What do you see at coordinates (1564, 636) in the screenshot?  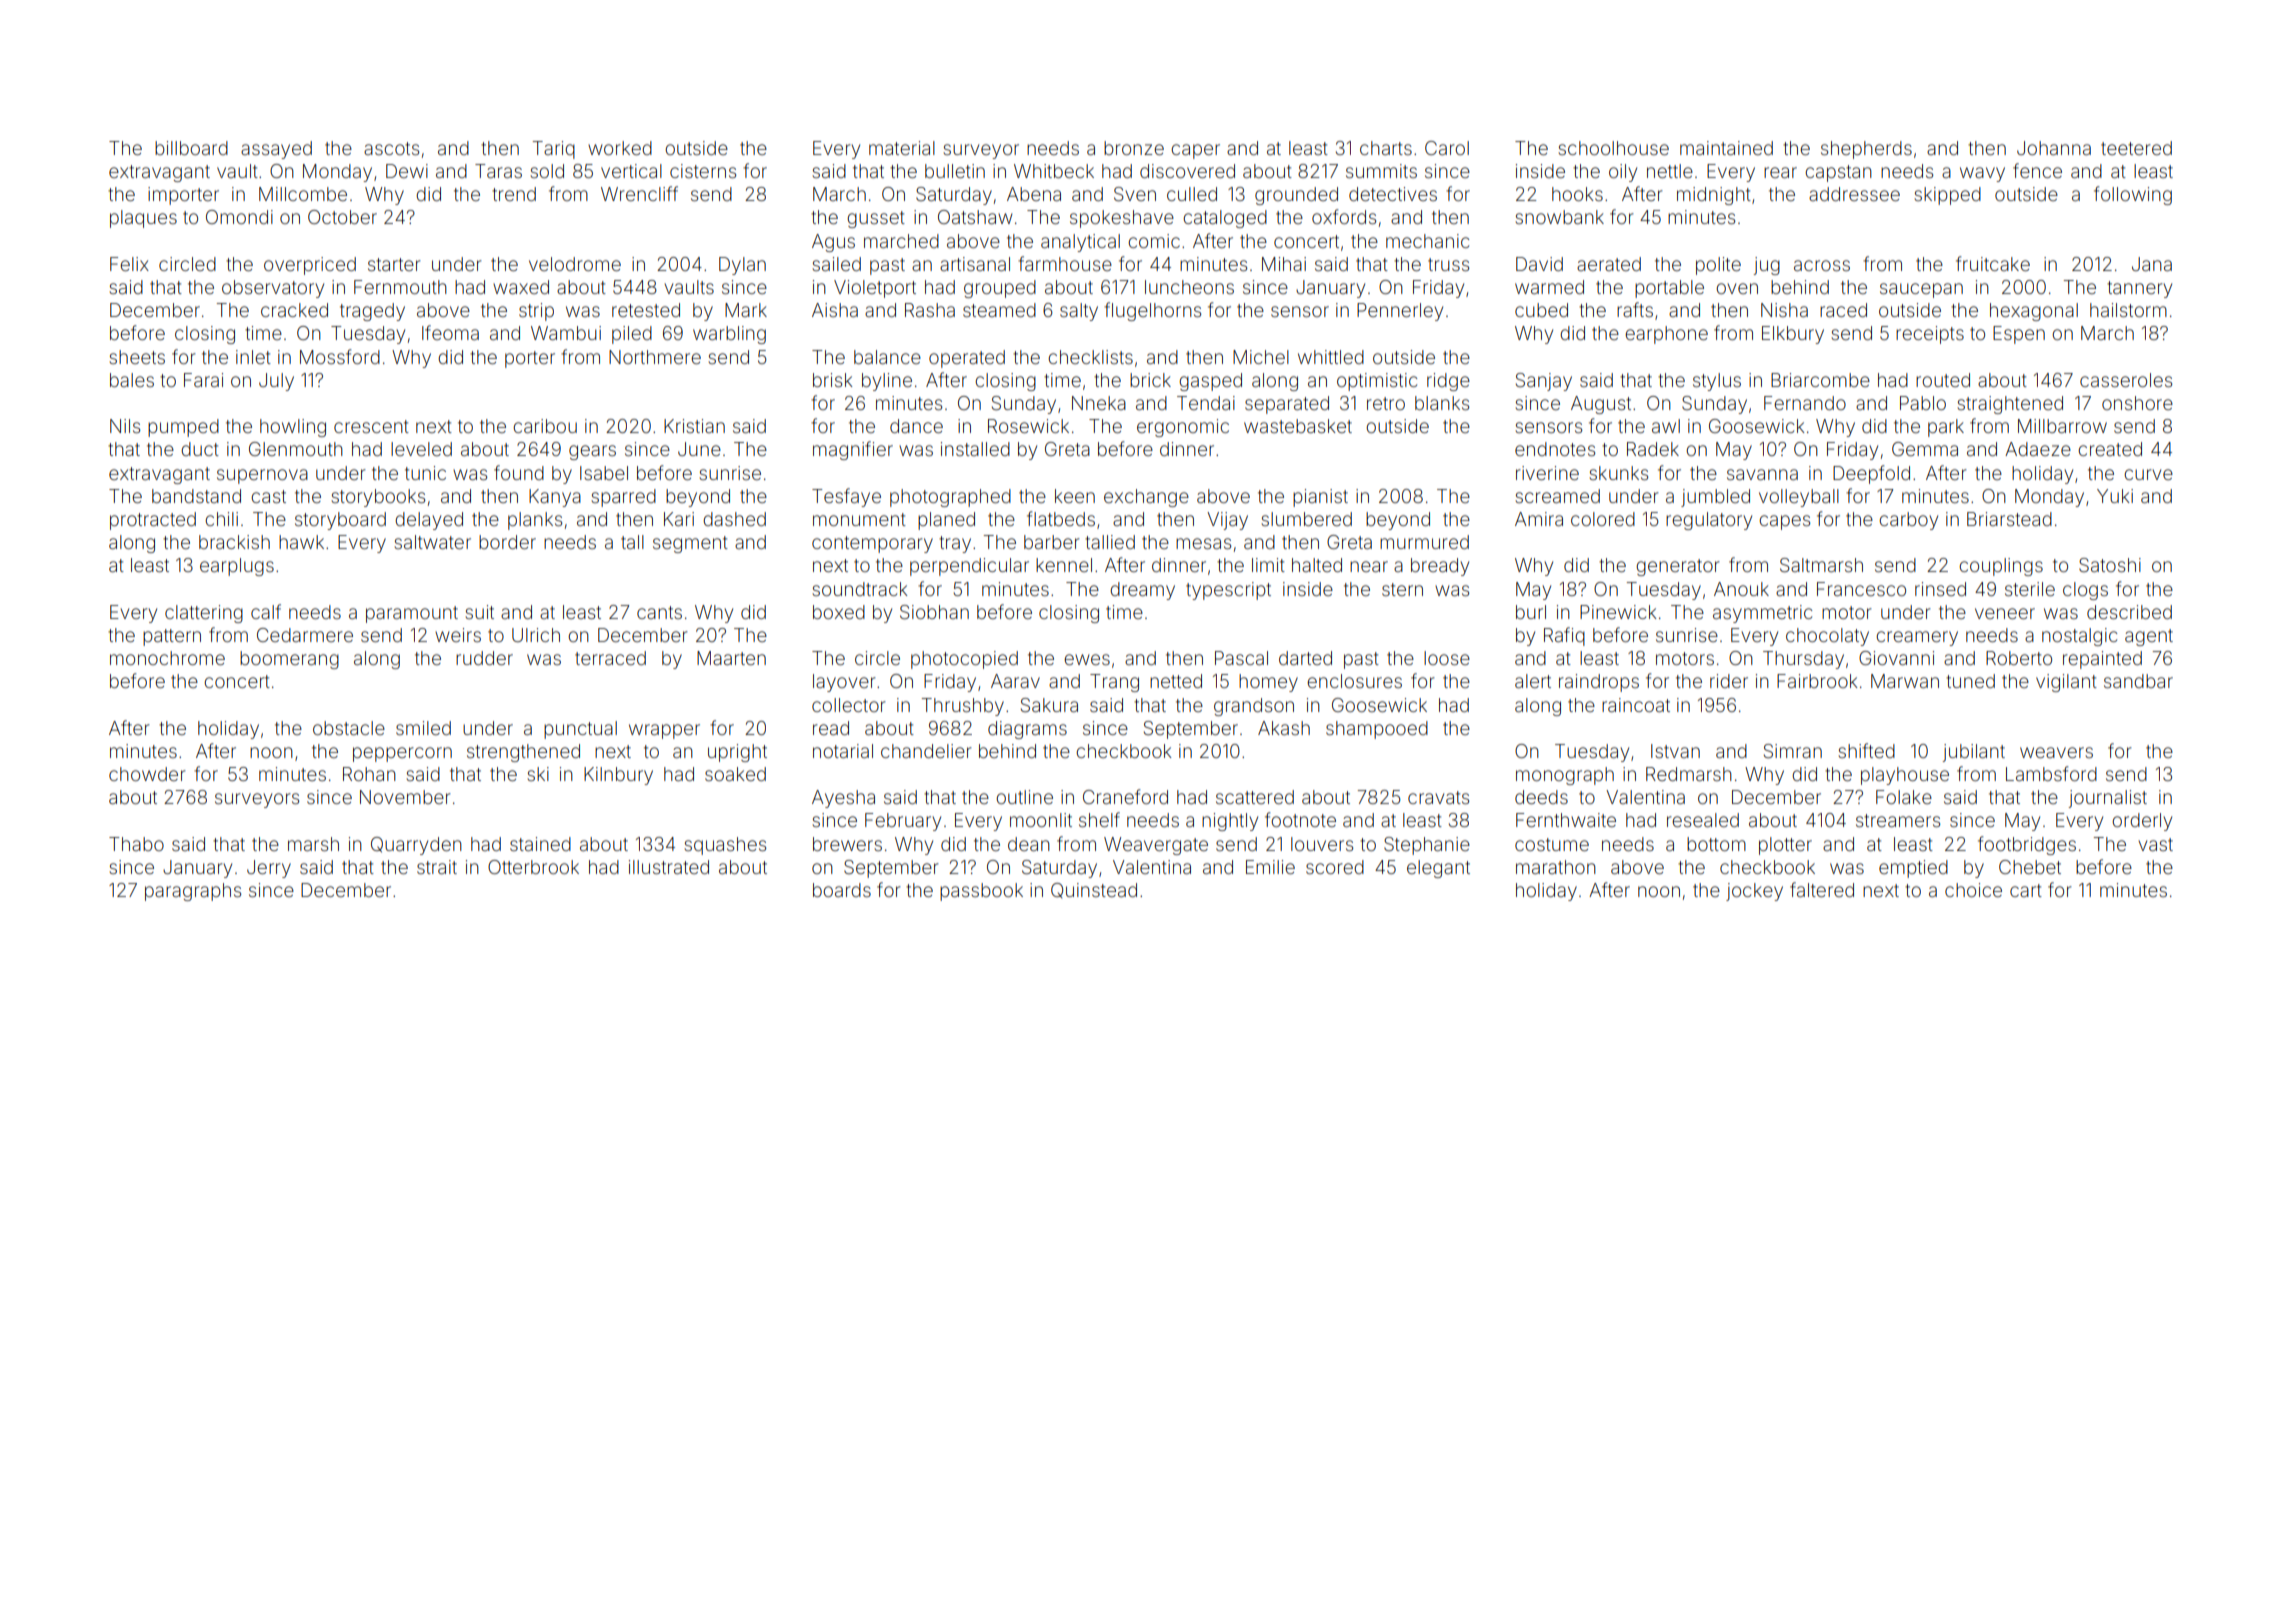 I see `Rafiq` at bounding box center [1564, 636].
